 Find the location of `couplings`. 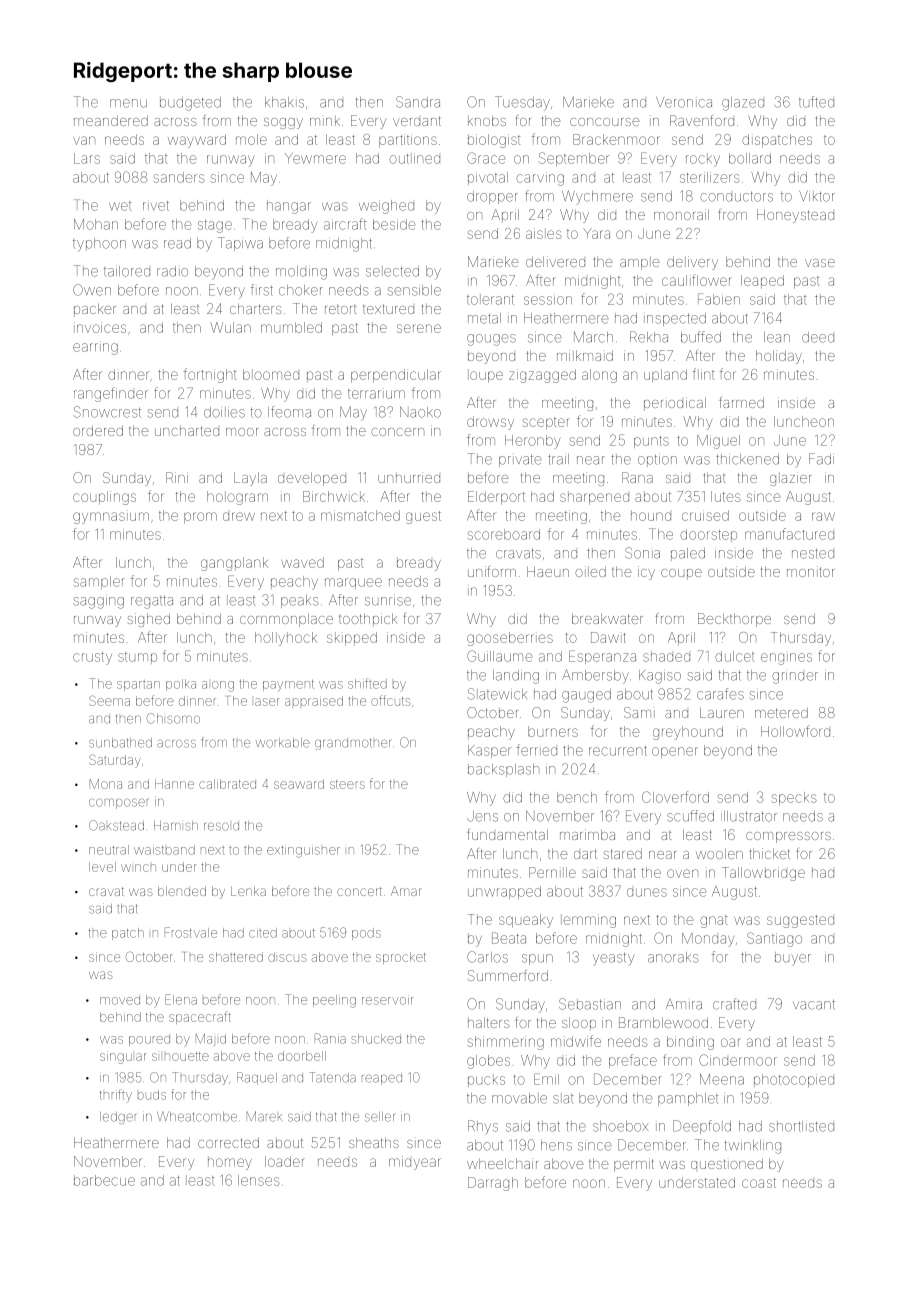

couplings is located at coordinates (104, 498).
